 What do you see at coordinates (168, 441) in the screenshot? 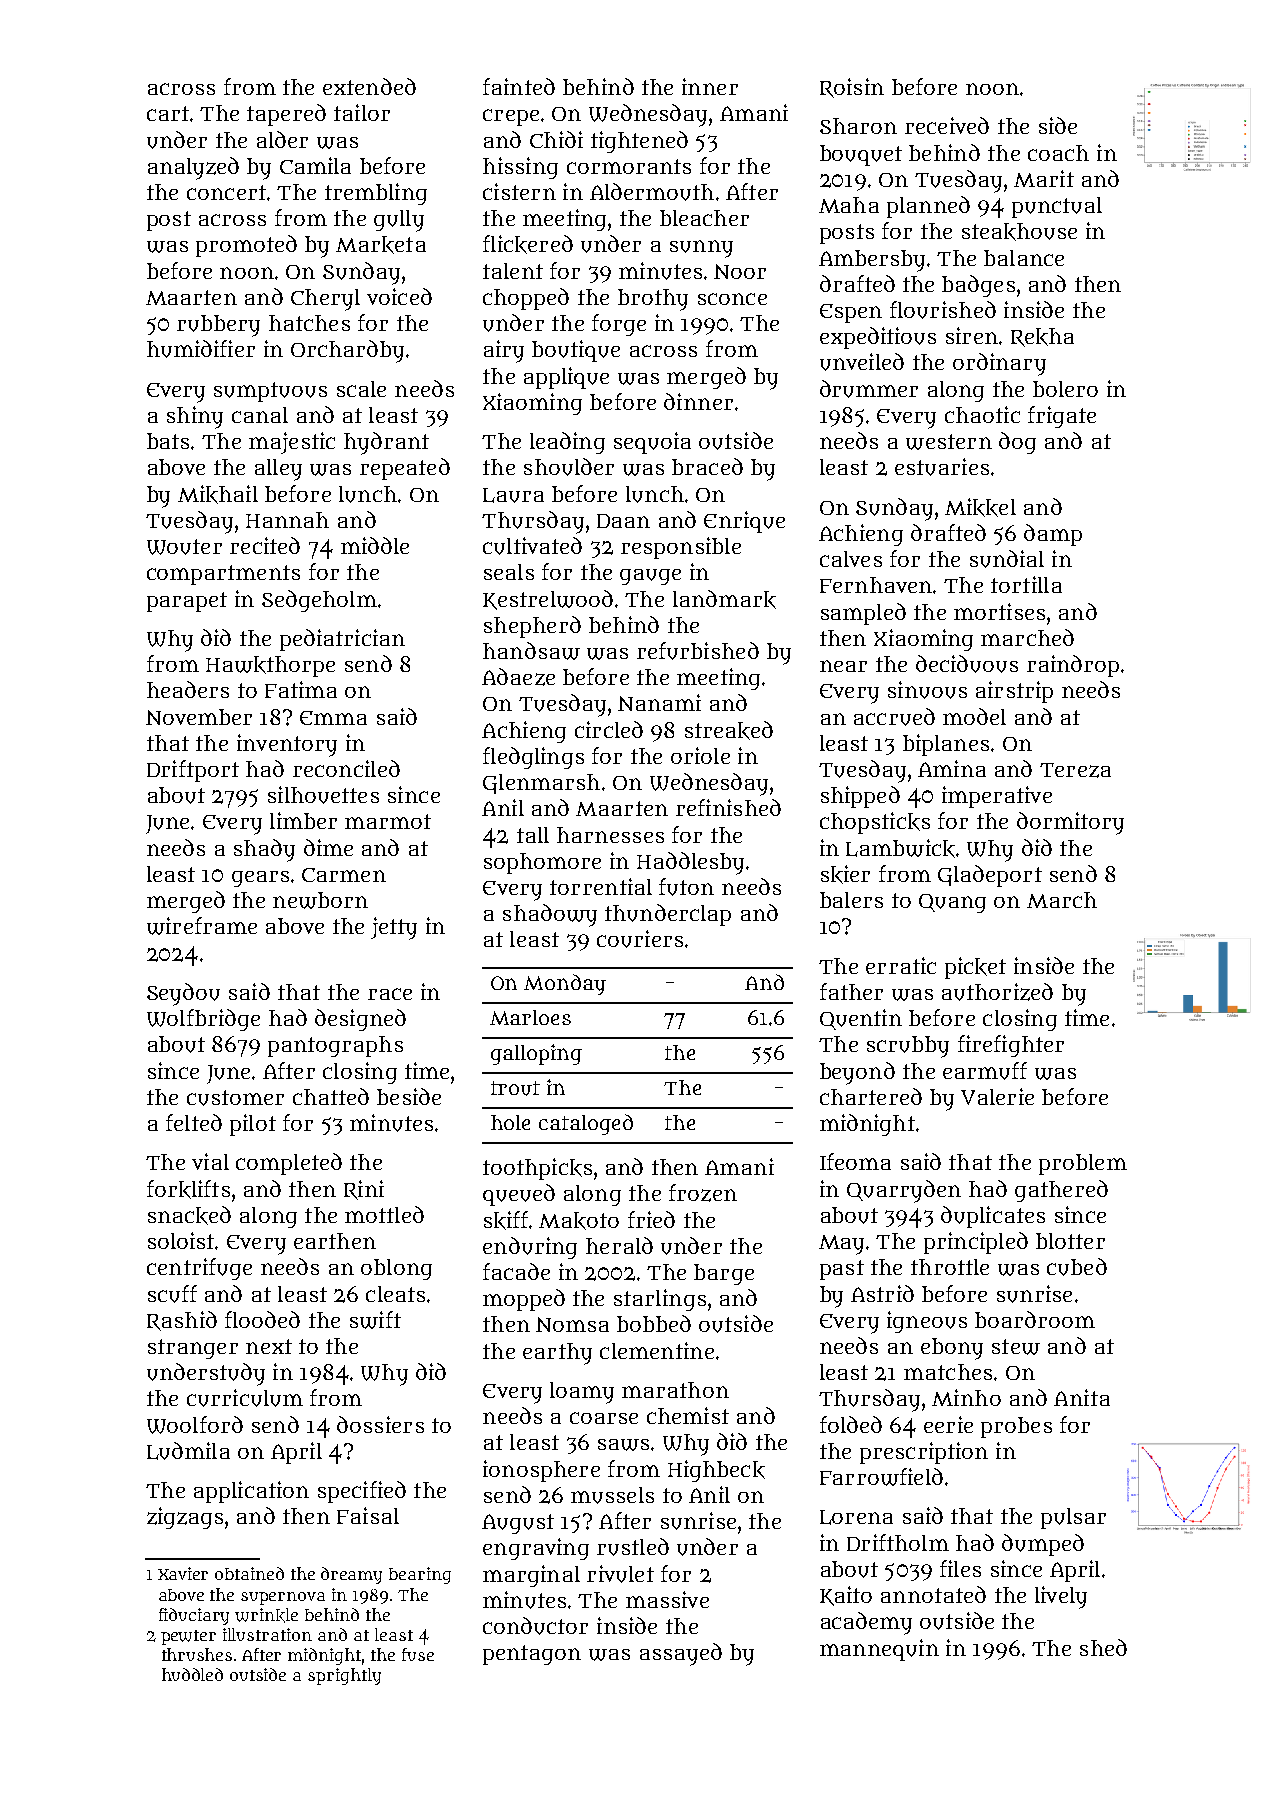
I see `bats` at bounding box center [168, 441].
